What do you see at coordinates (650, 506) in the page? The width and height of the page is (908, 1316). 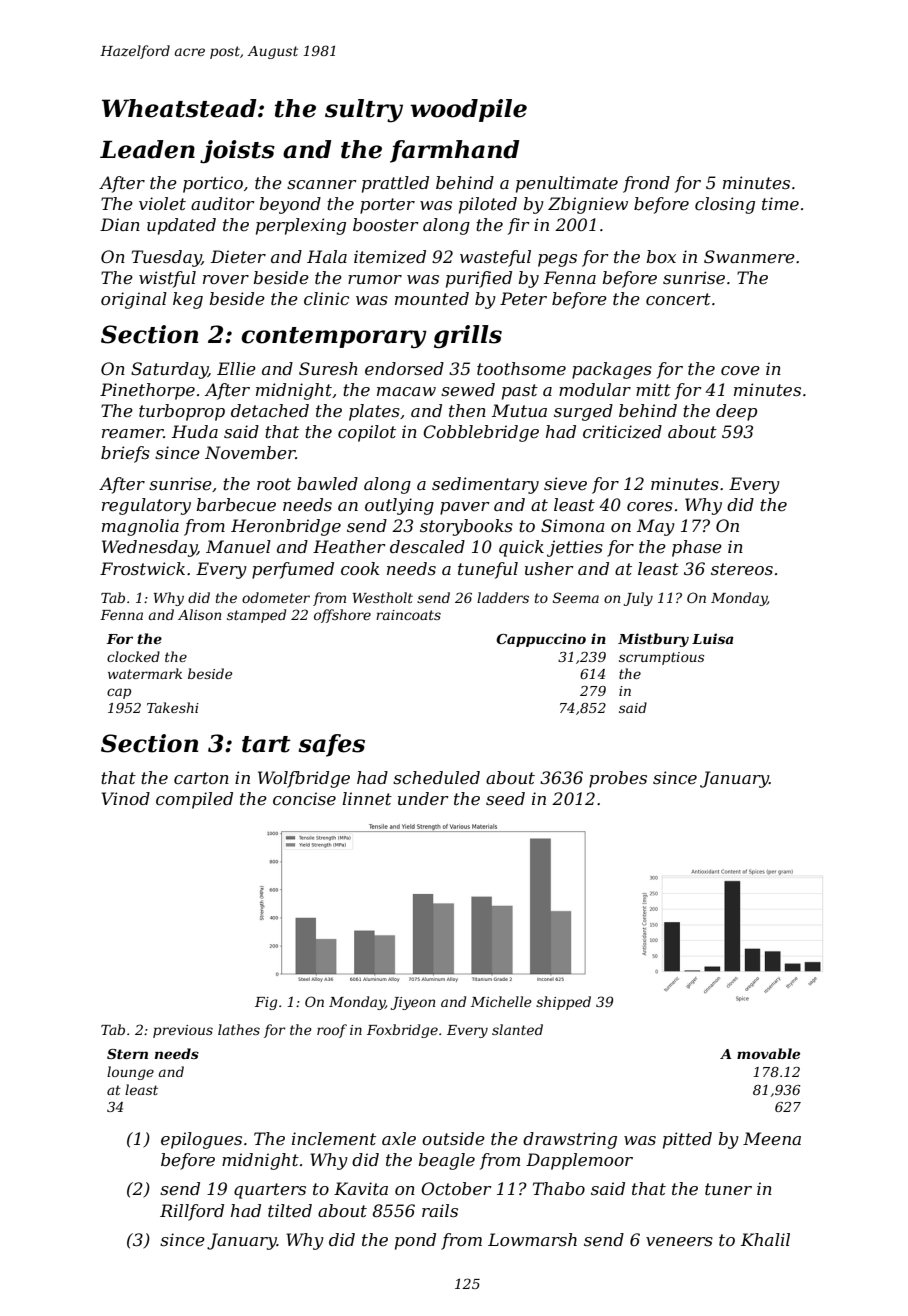 I see `cores` at bounding box center [650, 506].
